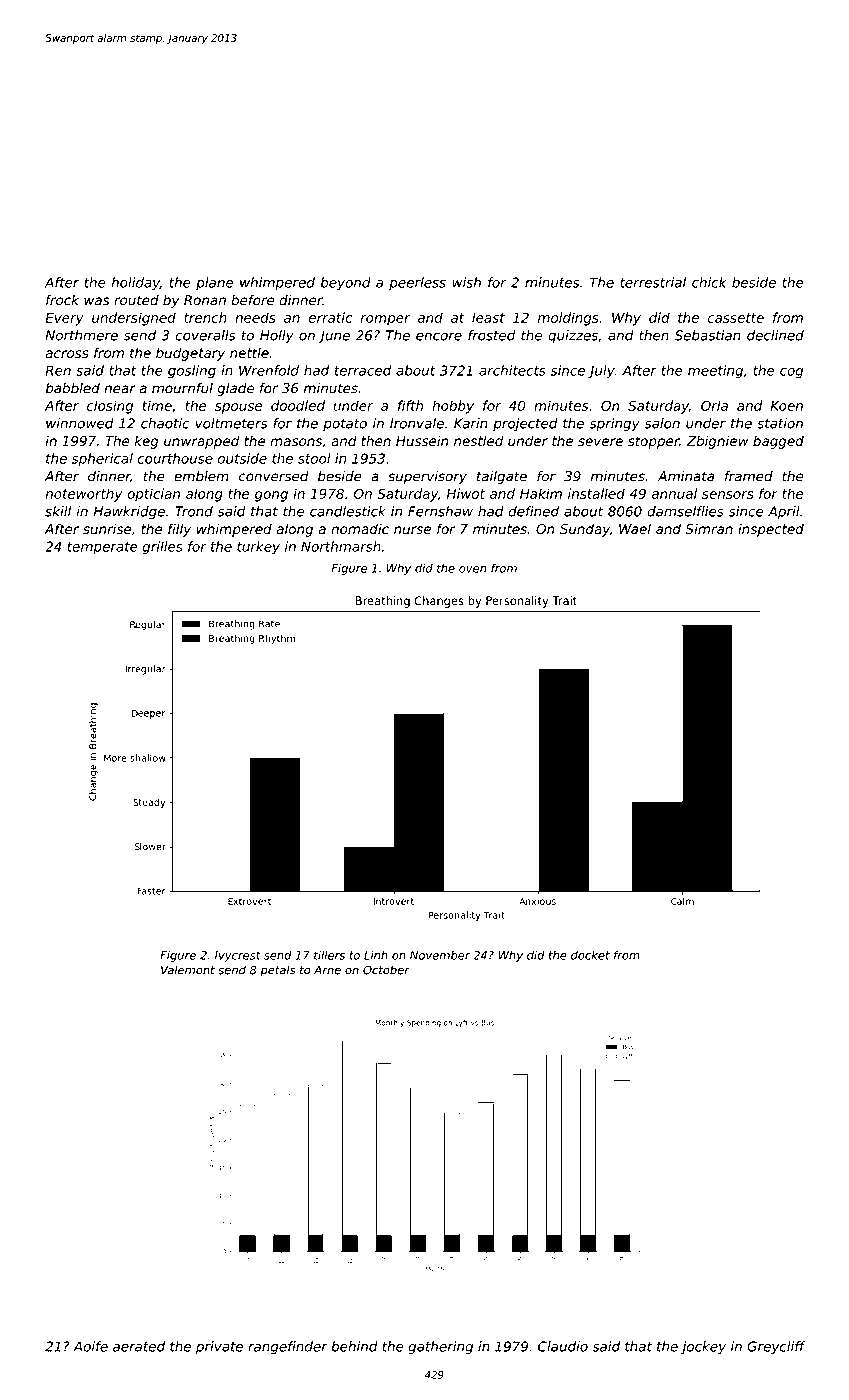 This page has height=1400, width=849. Describe the element at coordinates (188, 970) in the page. I see `Valemont` at that location.
